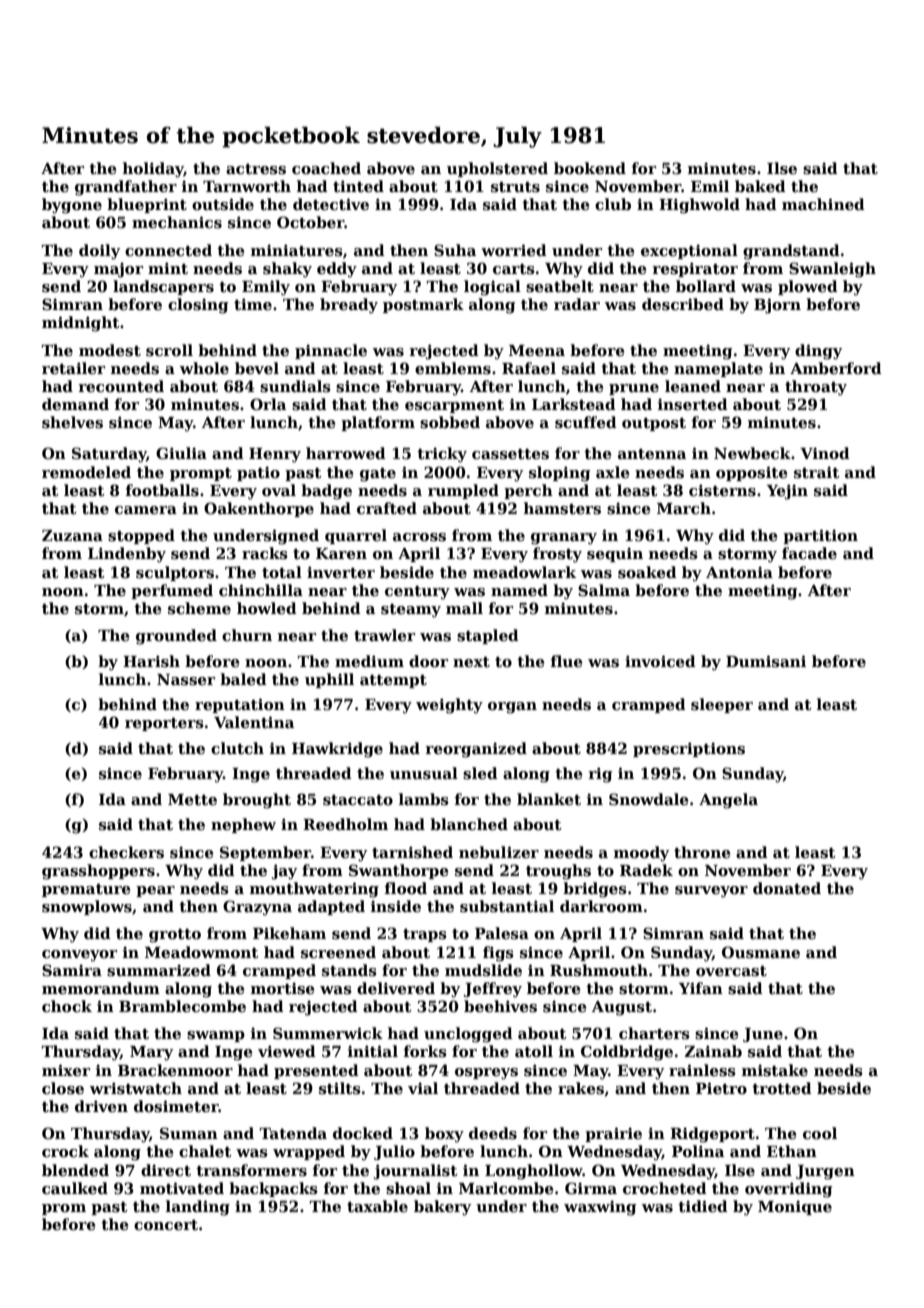 Image resolution: width=924 pixels, height=1308 pixels. What do you see at coordinates (166, 1225) in the screenshot?
I see `concert` at bounding box center [166, 1225].
